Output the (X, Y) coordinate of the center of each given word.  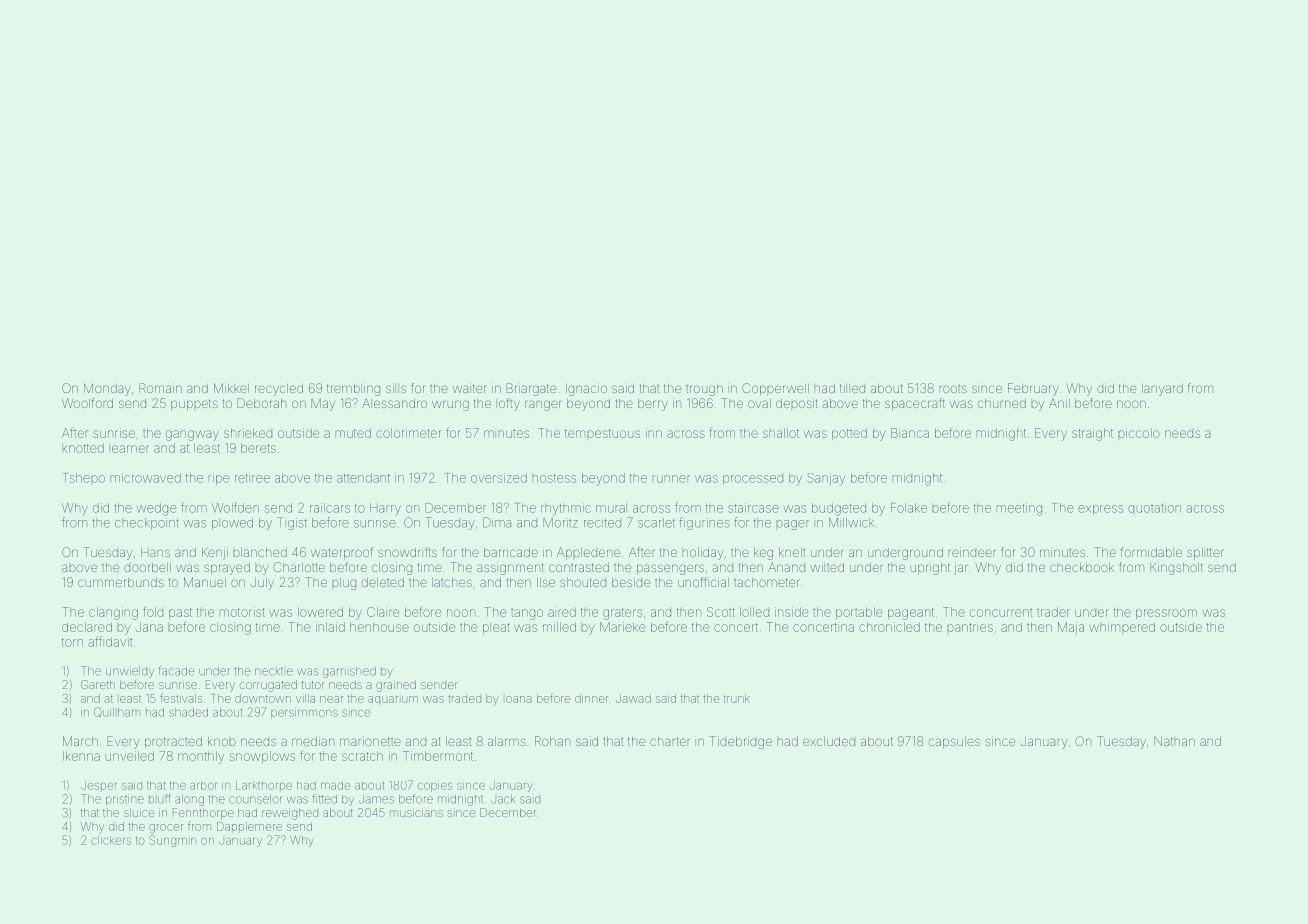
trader (1053, 612)
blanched (260, 552)
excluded (829, 741)
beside (631, 582)
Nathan (1174, 741)
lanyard (1162, 390)
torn (72, 642)
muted (353, 433)
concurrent (1001, 613)
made (335, 785)
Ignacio (586, 390)
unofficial (703, 582)
